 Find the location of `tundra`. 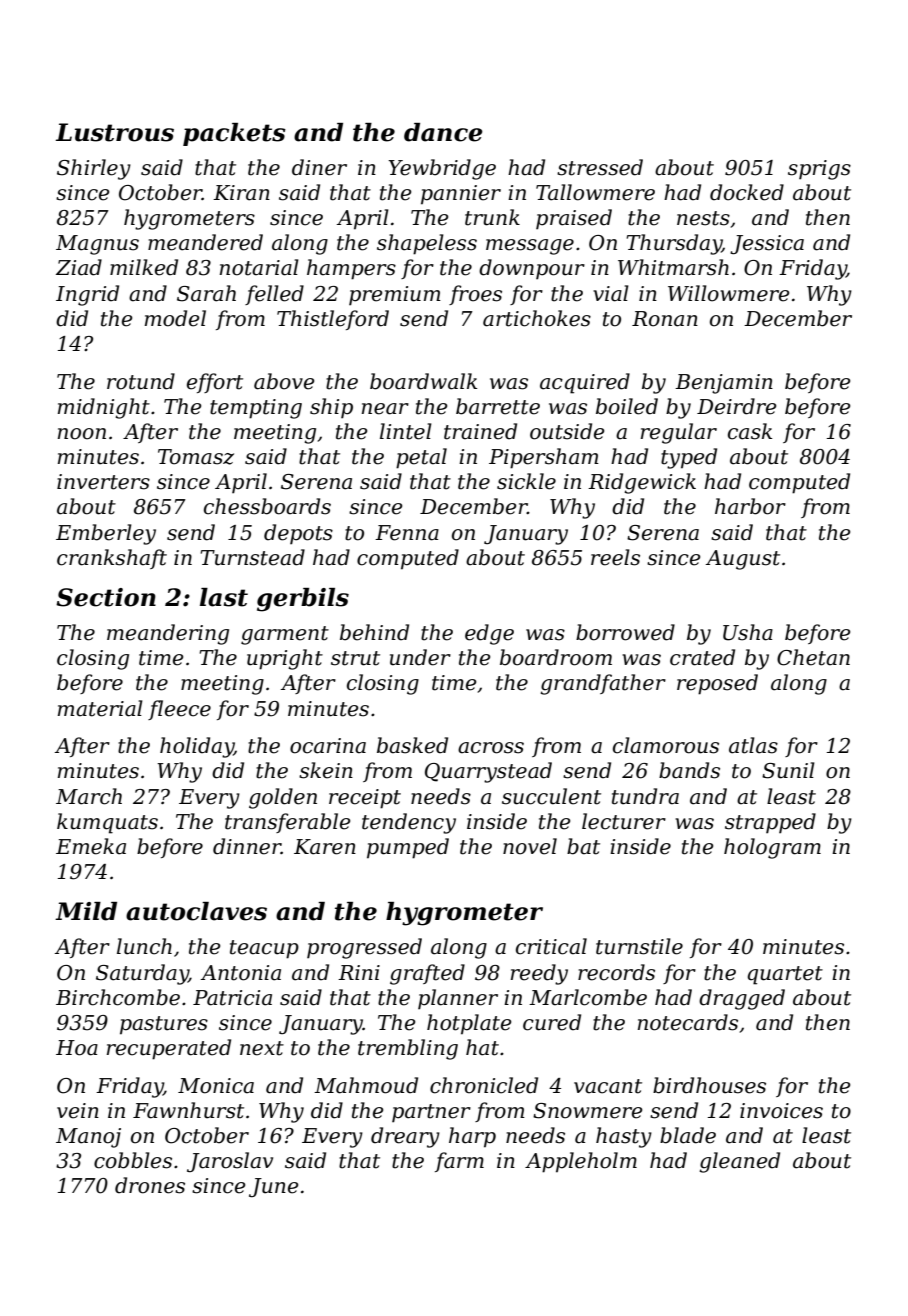

tundra is located at coordinates (645, 796).
